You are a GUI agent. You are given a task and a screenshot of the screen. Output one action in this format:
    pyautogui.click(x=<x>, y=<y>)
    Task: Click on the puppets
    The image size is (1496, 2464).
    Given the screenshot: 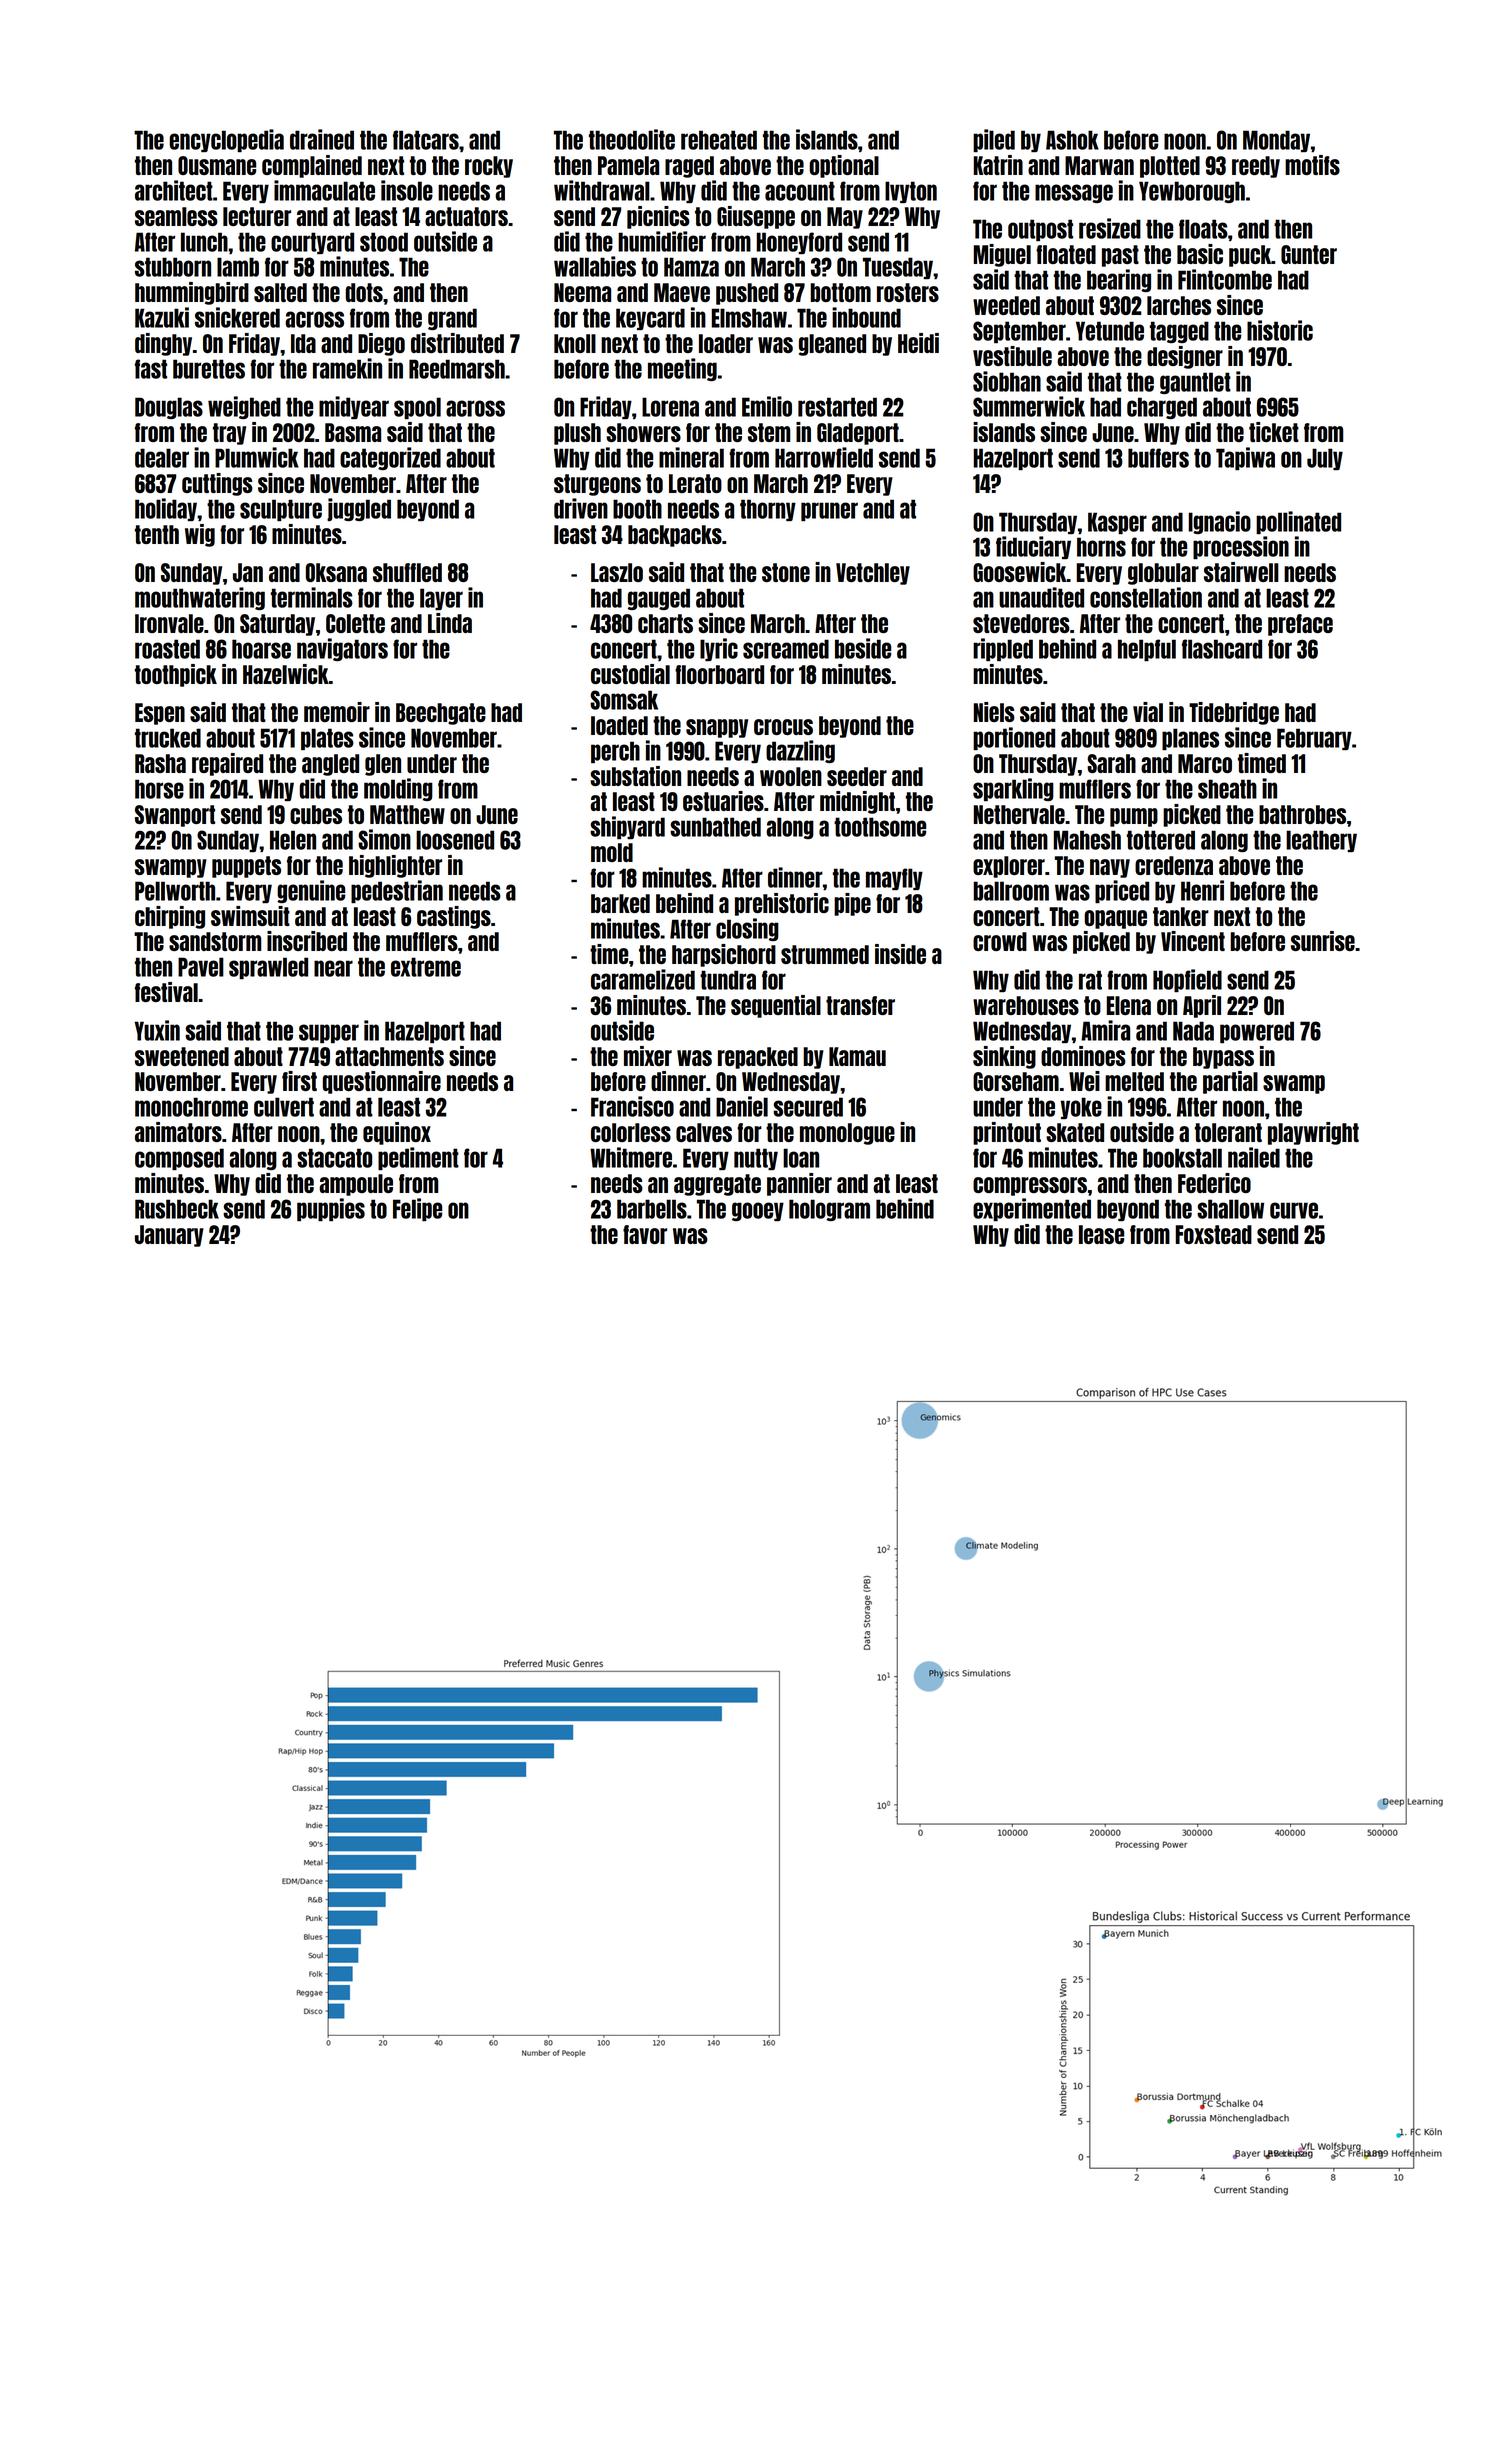 What is the action you would take?
    pyautogui.click(x=246, y=867)
